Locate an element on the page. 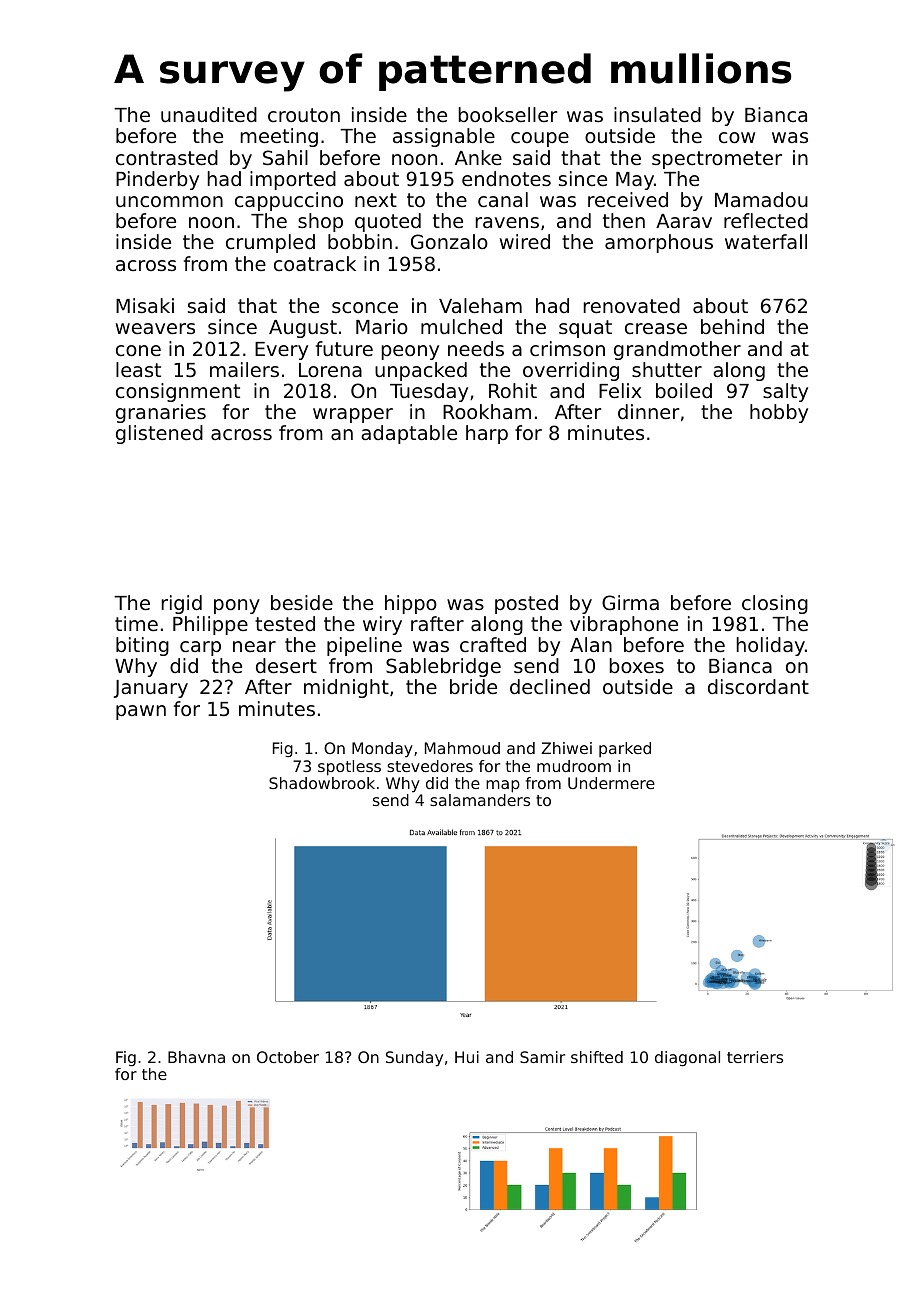  Mamadou is located at coordinates (761, 199).
